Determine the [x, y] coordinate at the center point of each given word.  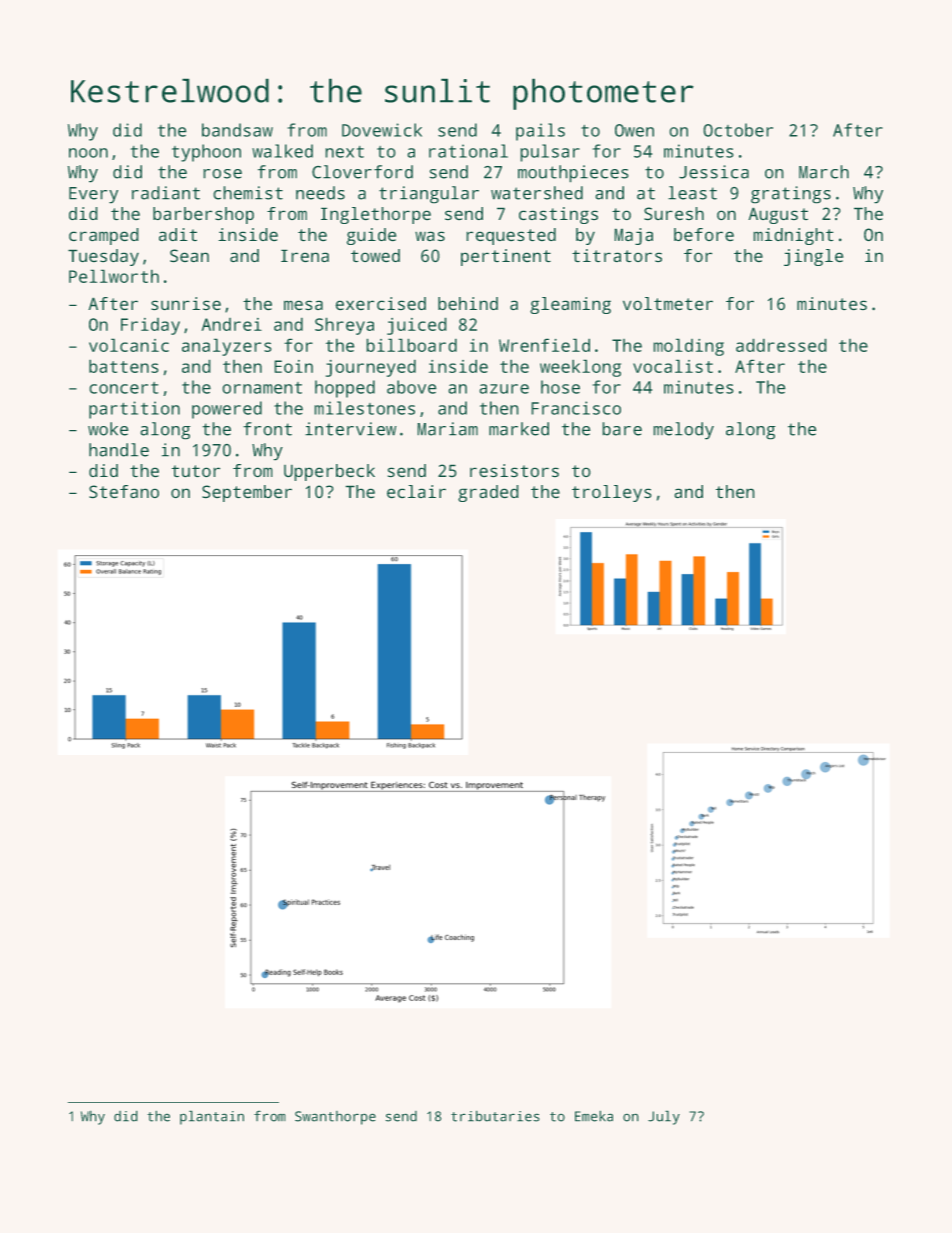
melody [683, 431]
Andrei [231, 324]
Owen [634, 130]
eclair [416, 492]
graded [488, 493]
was [430, 236]
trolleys [612, 493]
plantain [212, 1117]
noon [88, 153]
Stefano [124, 492]
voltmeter [668, 304]
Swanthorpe [335, 1118]
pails [540, 132]
